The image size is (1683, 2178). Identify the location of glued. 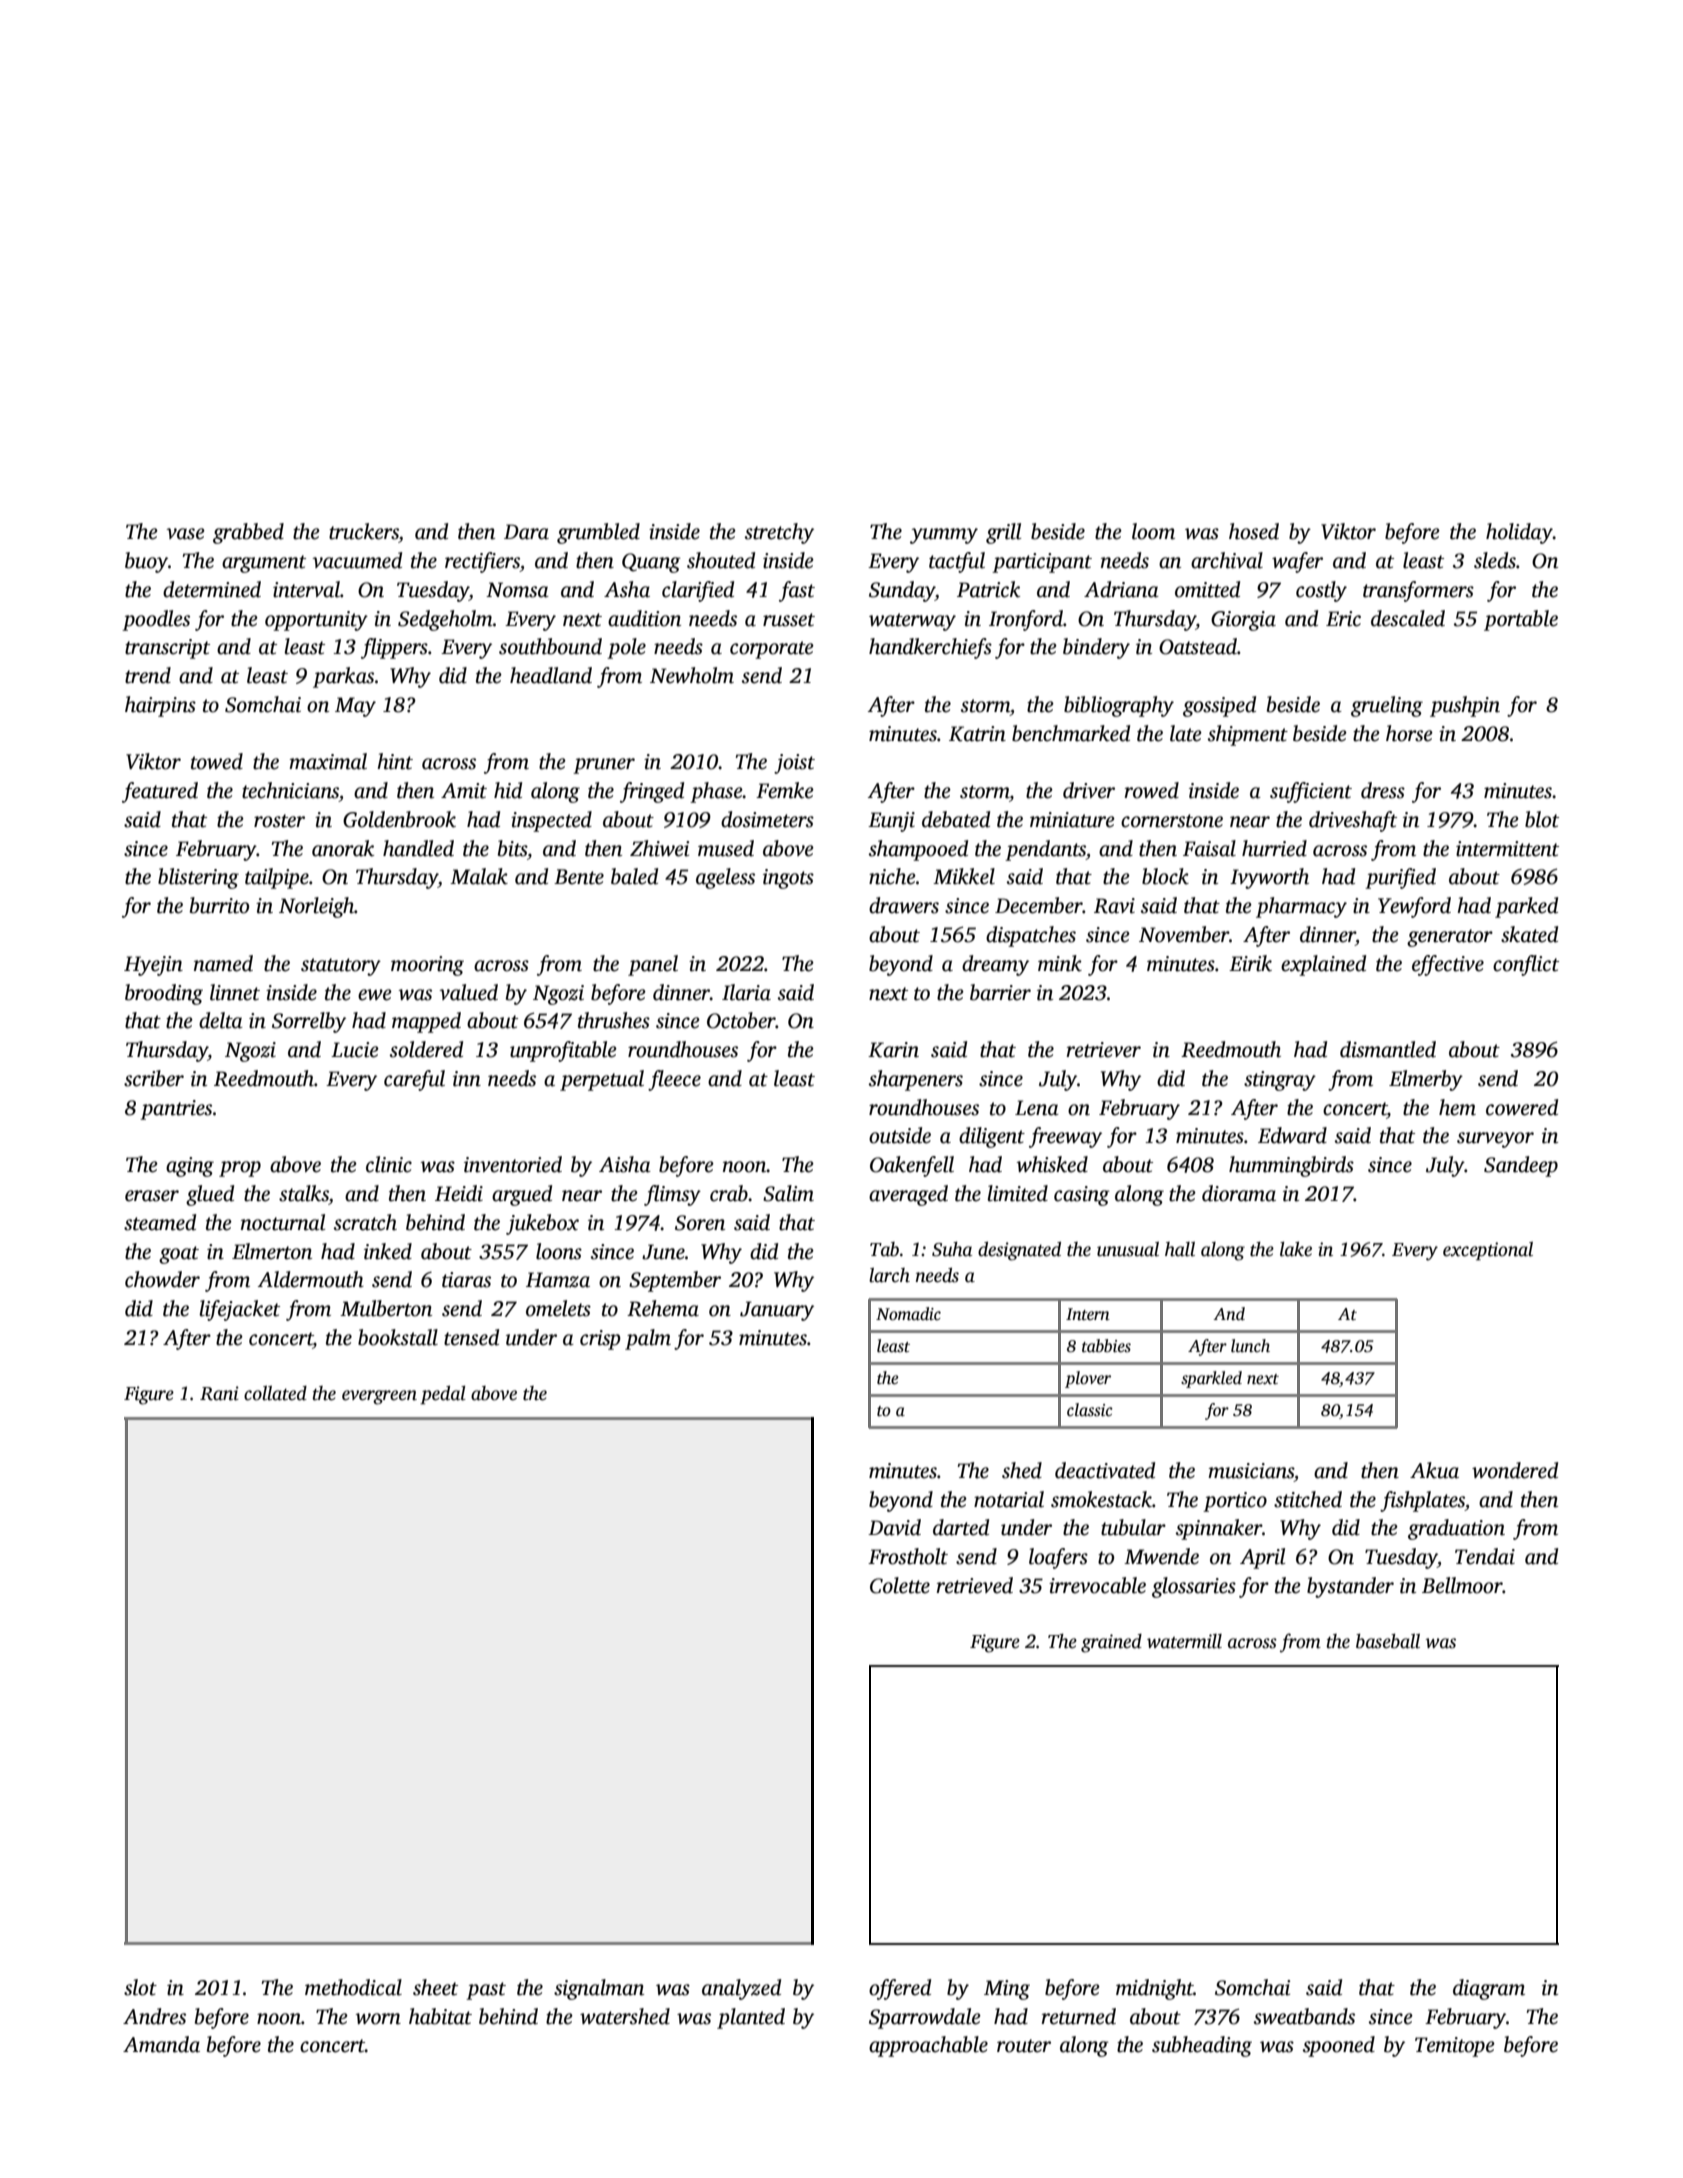
(210, 1195).
